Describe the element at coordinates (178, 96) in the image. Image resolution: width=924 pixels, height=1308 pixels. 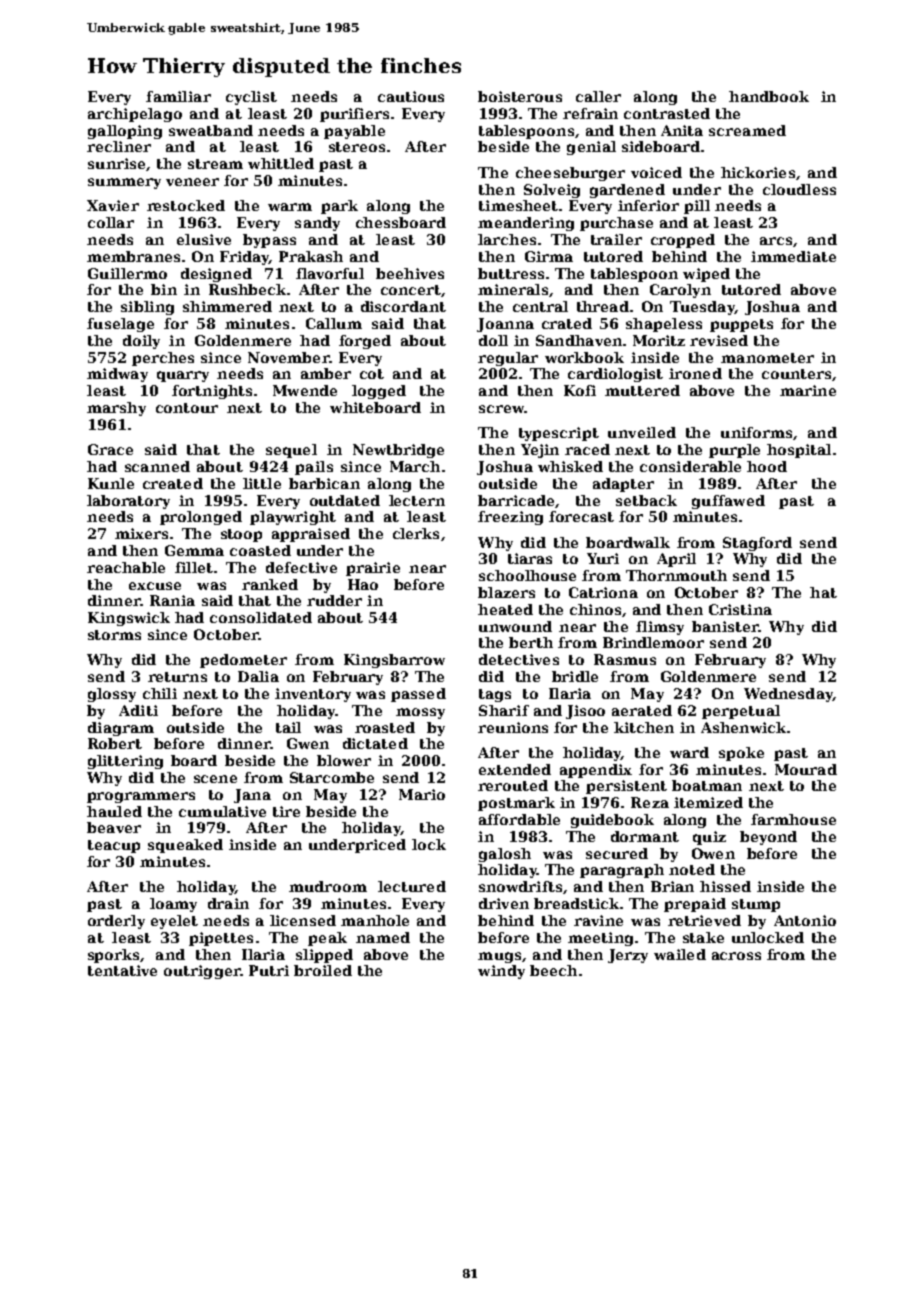
I see `familiar` at that location.
